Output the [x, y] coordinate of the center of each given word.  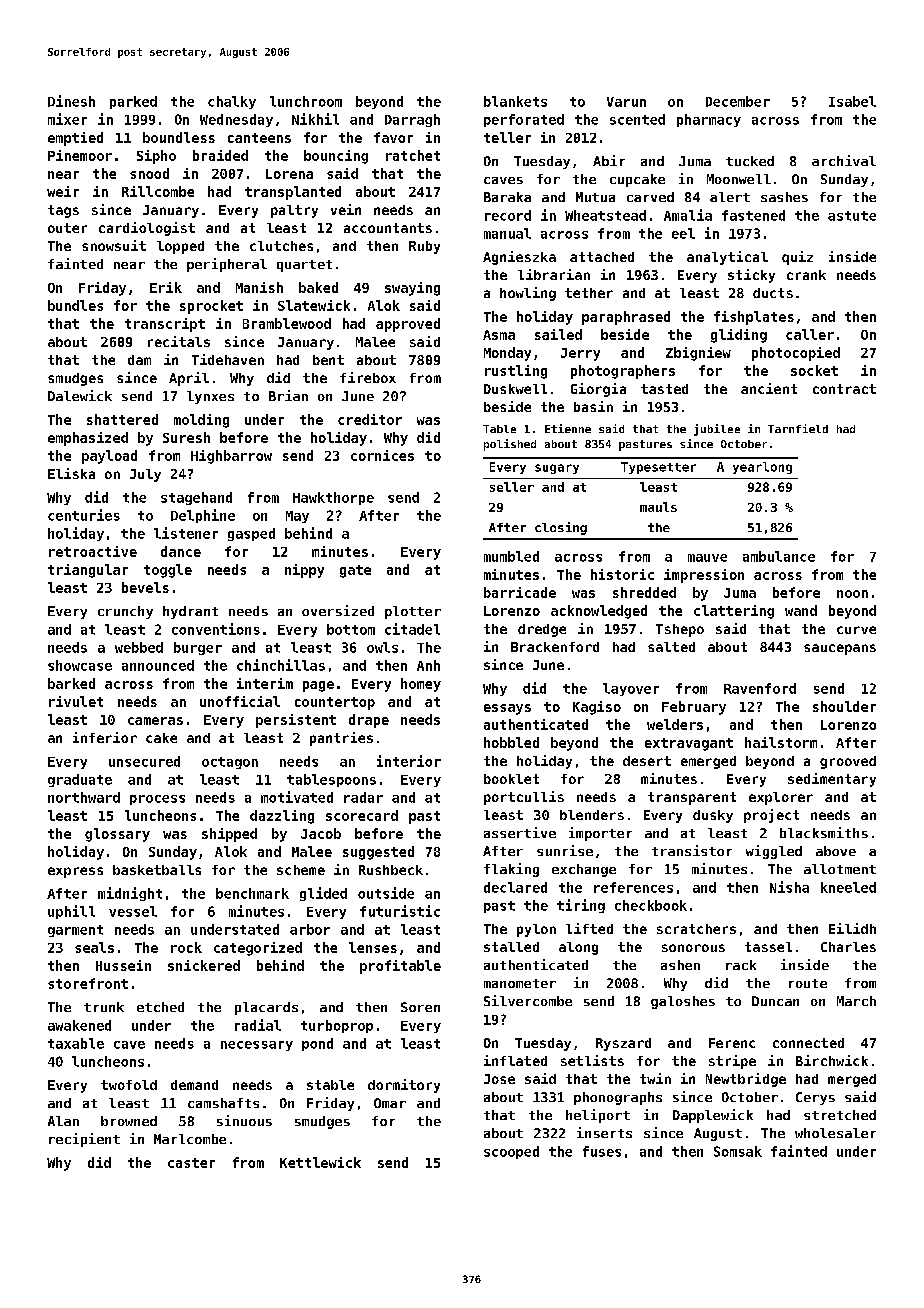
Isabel [852, 101]
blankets [515, 101]
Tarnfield [798, 428]
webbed [139, 647]
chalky [232, 102]
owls [382, 647]
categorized [258, 949]
